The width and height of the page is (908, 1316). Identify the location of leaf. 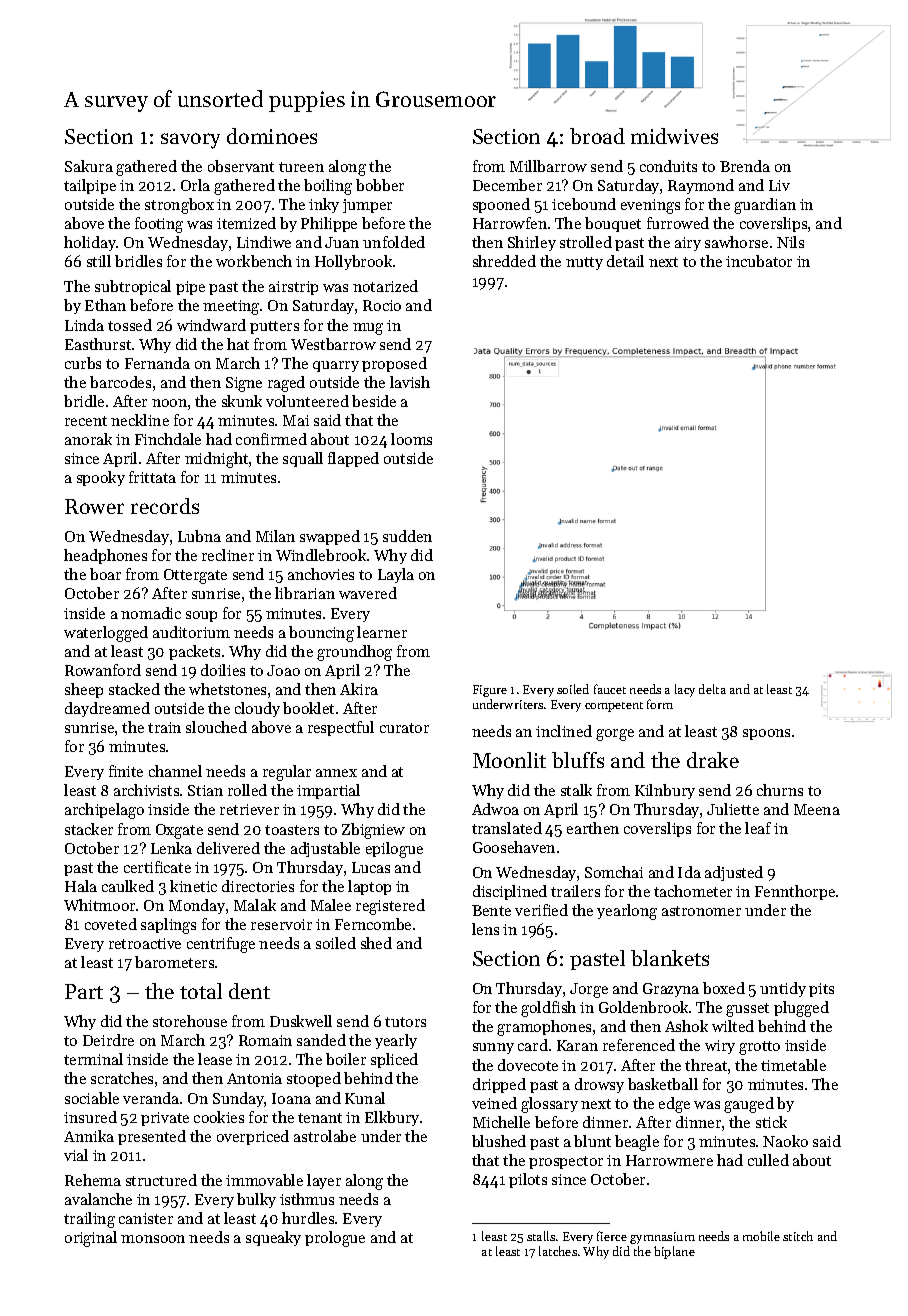
(758, 828).
